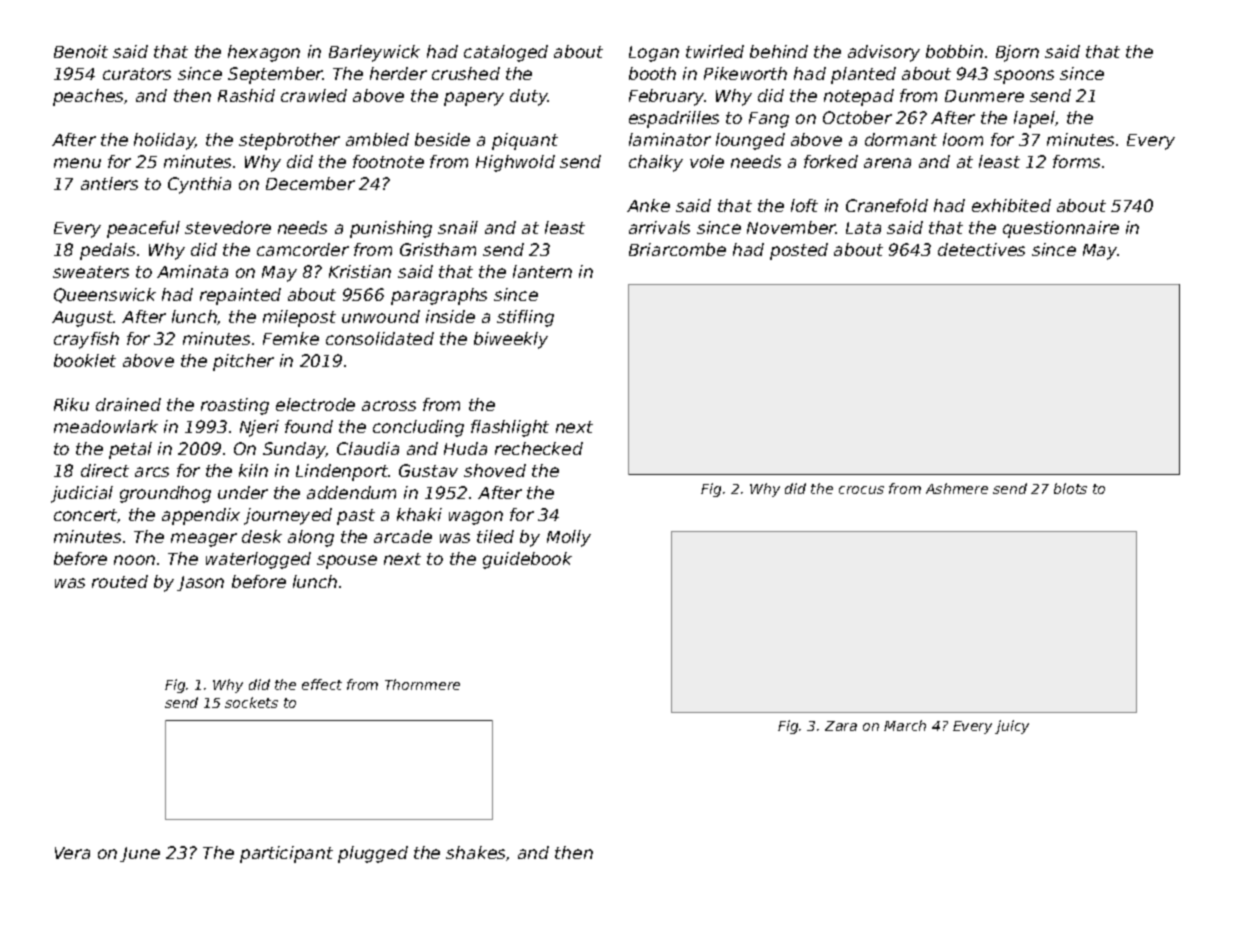  I want to click on biweekly, so click(511, 340).
